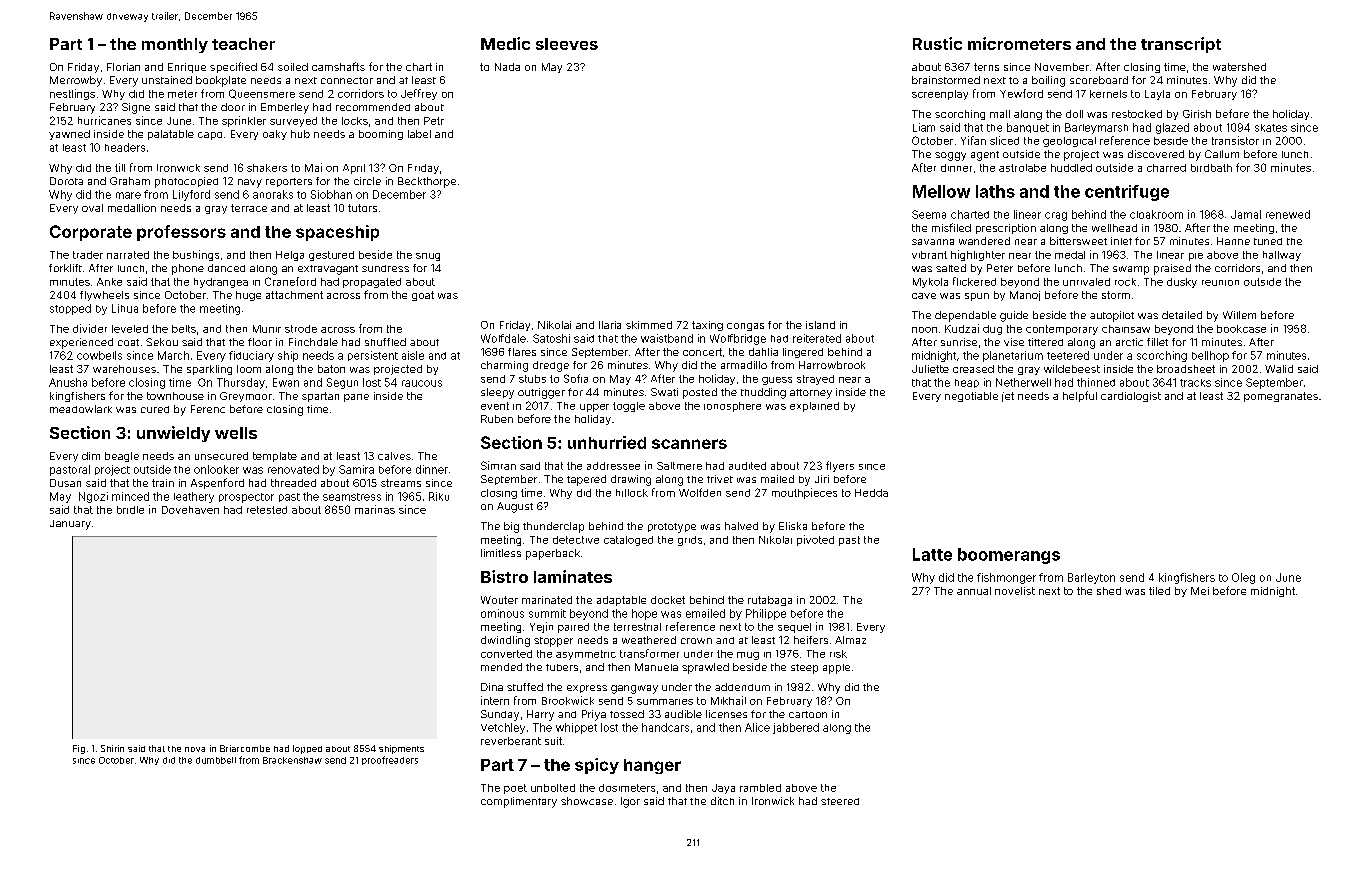  Describe the element at coordinates (285, 108) in the document. I see `Emberley` at that location.
